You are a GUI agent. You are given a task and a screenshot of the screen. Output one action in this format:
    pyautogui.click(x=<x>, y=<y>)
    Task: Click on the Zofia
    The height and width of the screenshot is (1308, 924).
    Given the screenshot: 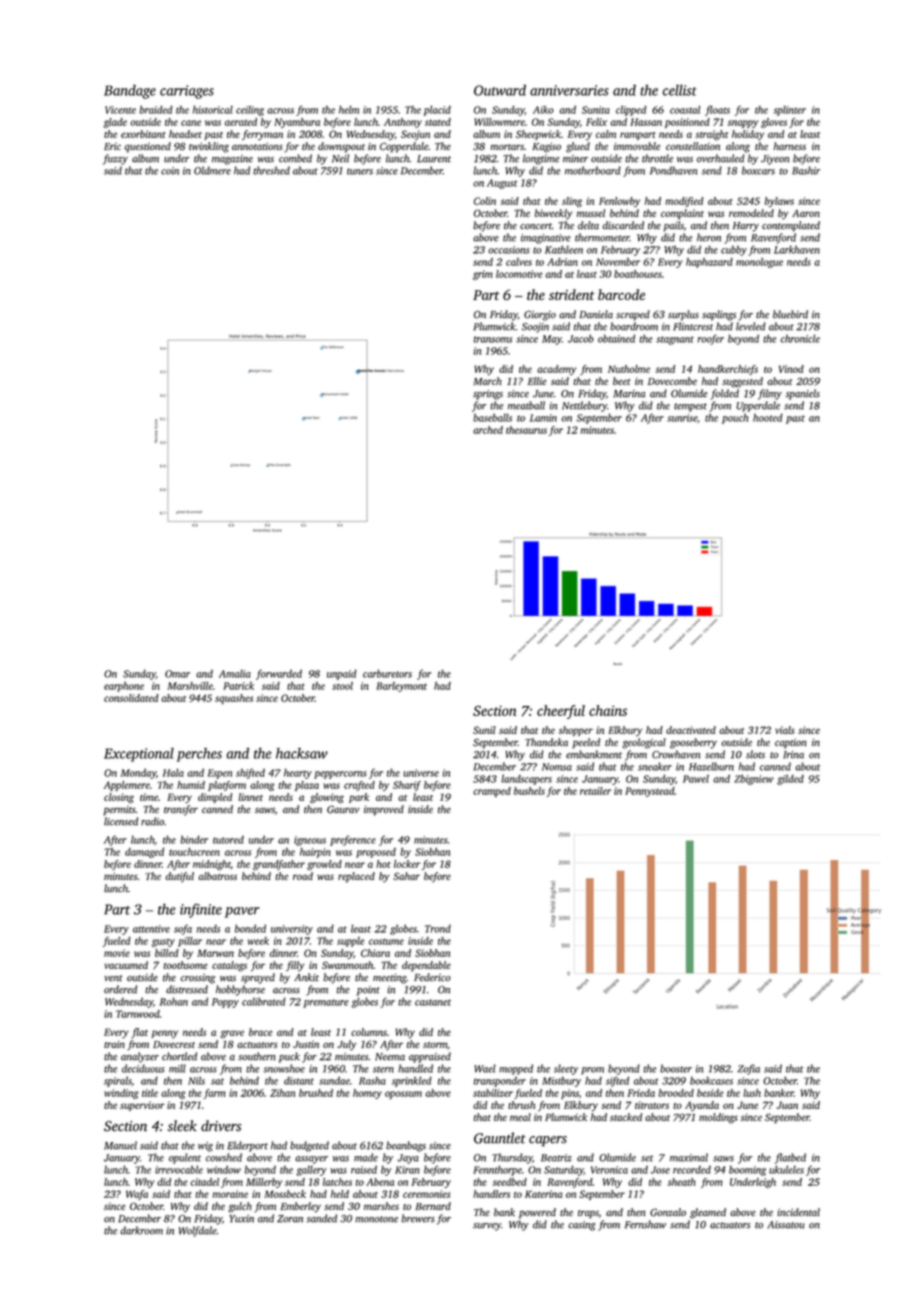 What is the action you would take?
    pyautogui.click(x=749, y=1069)
